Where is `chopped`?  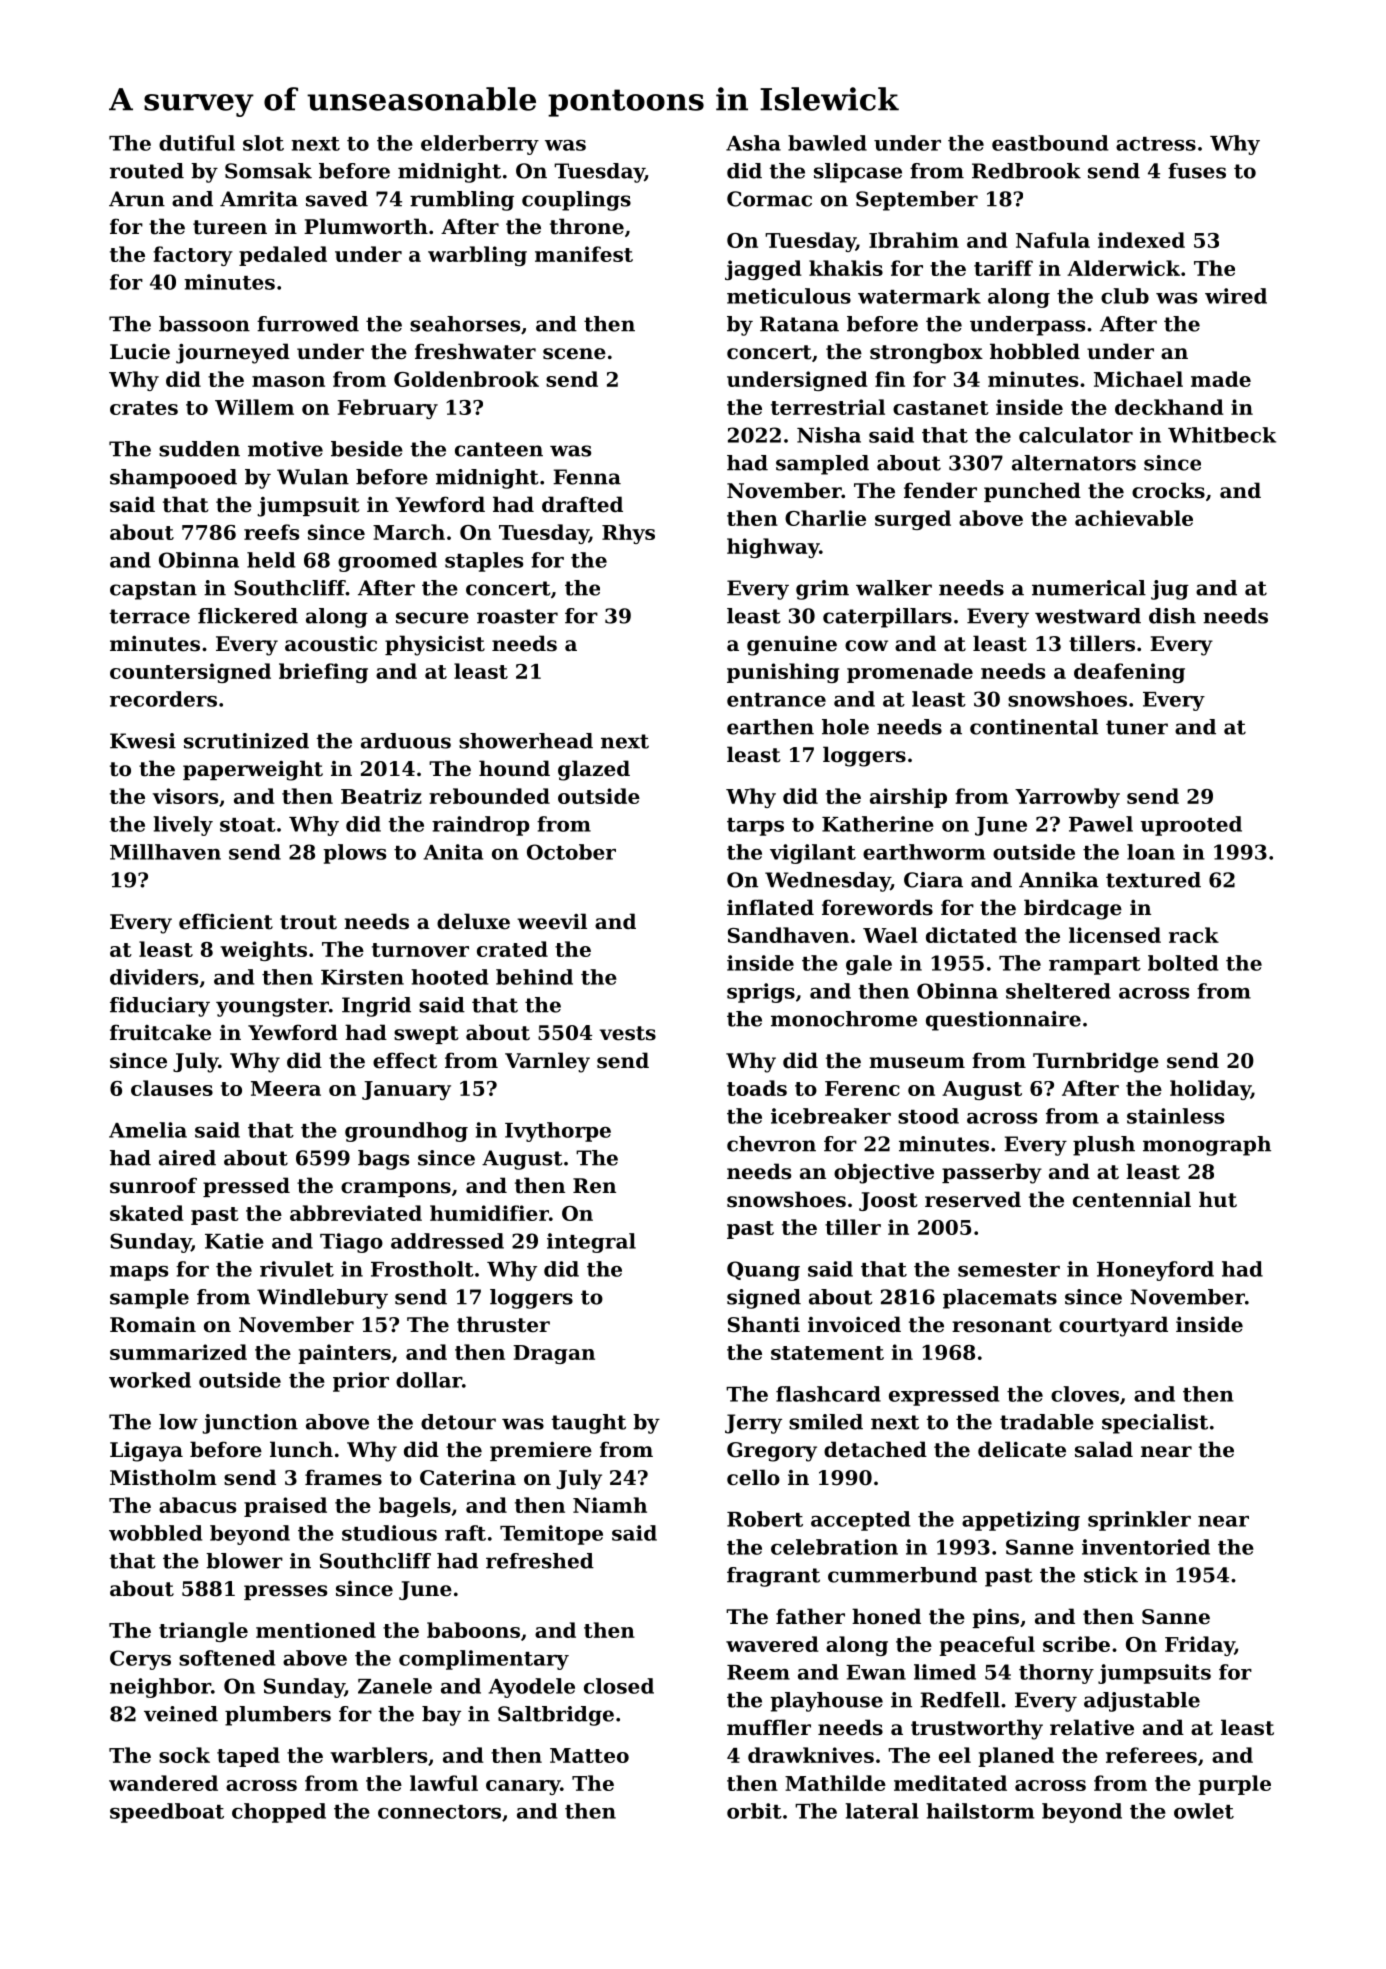 chopped is located at coordinates (279, 1813).
